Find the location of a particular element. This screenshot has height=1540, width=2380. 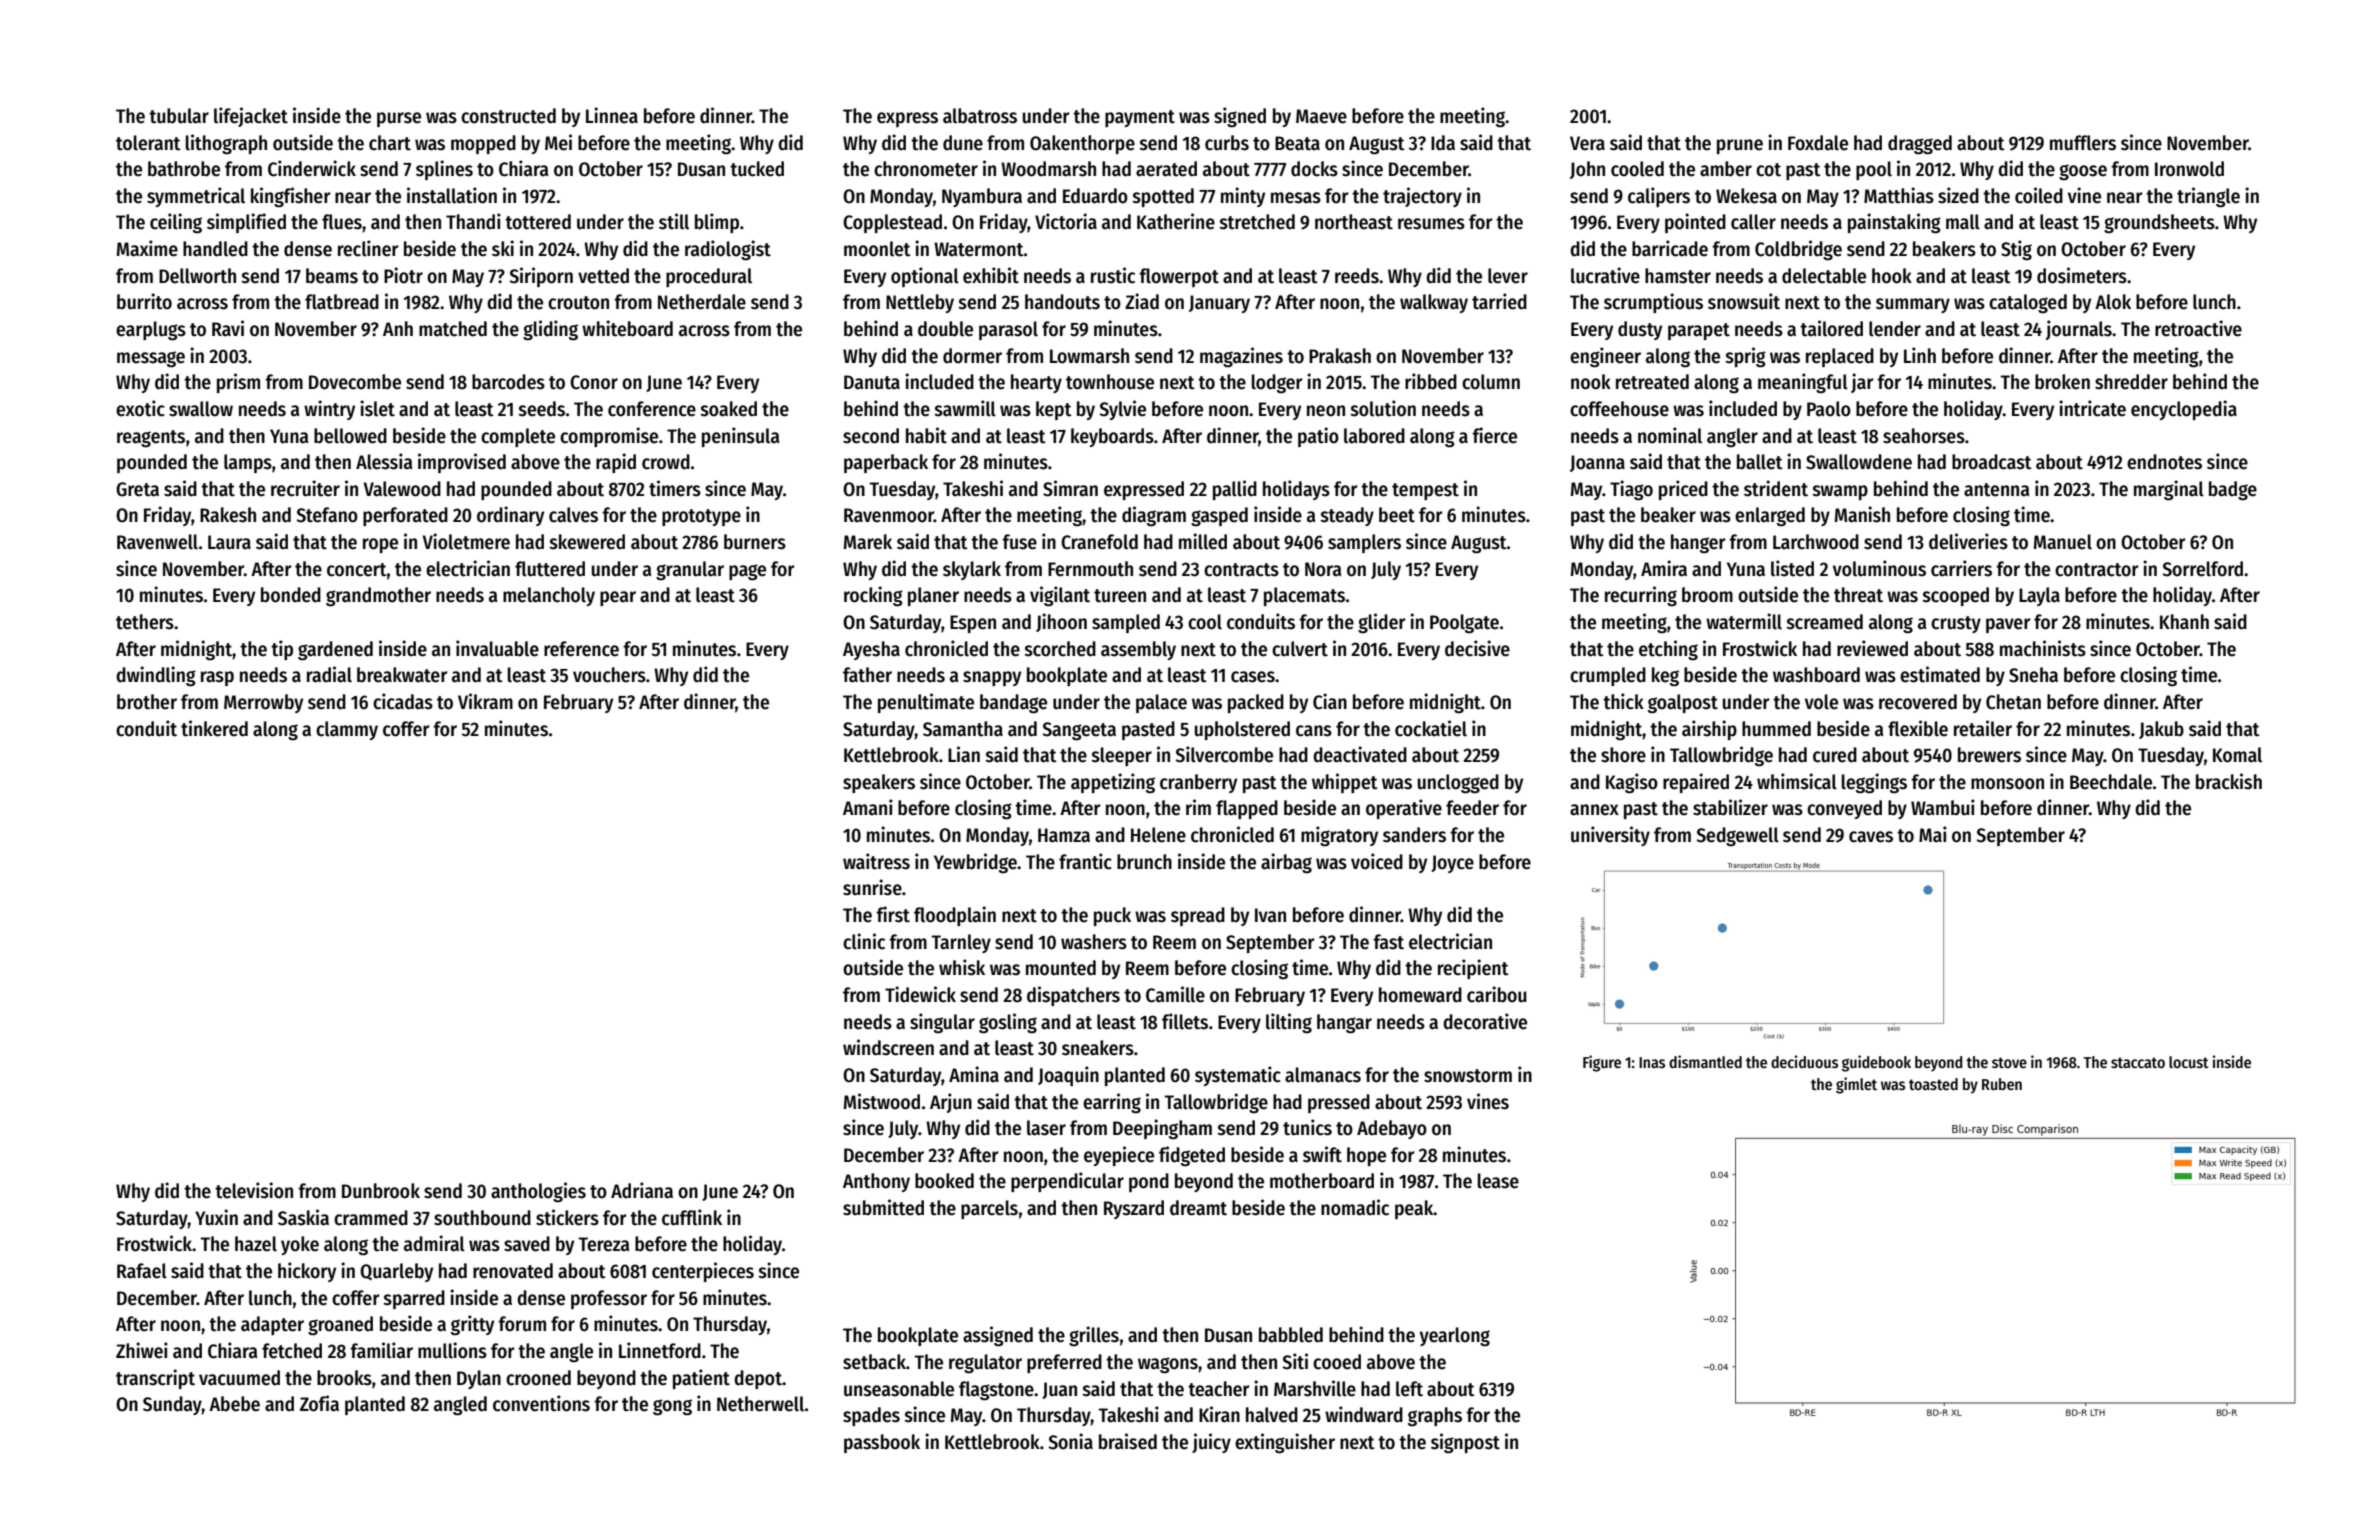

toasted is located at coordinates (1933, 1084).
